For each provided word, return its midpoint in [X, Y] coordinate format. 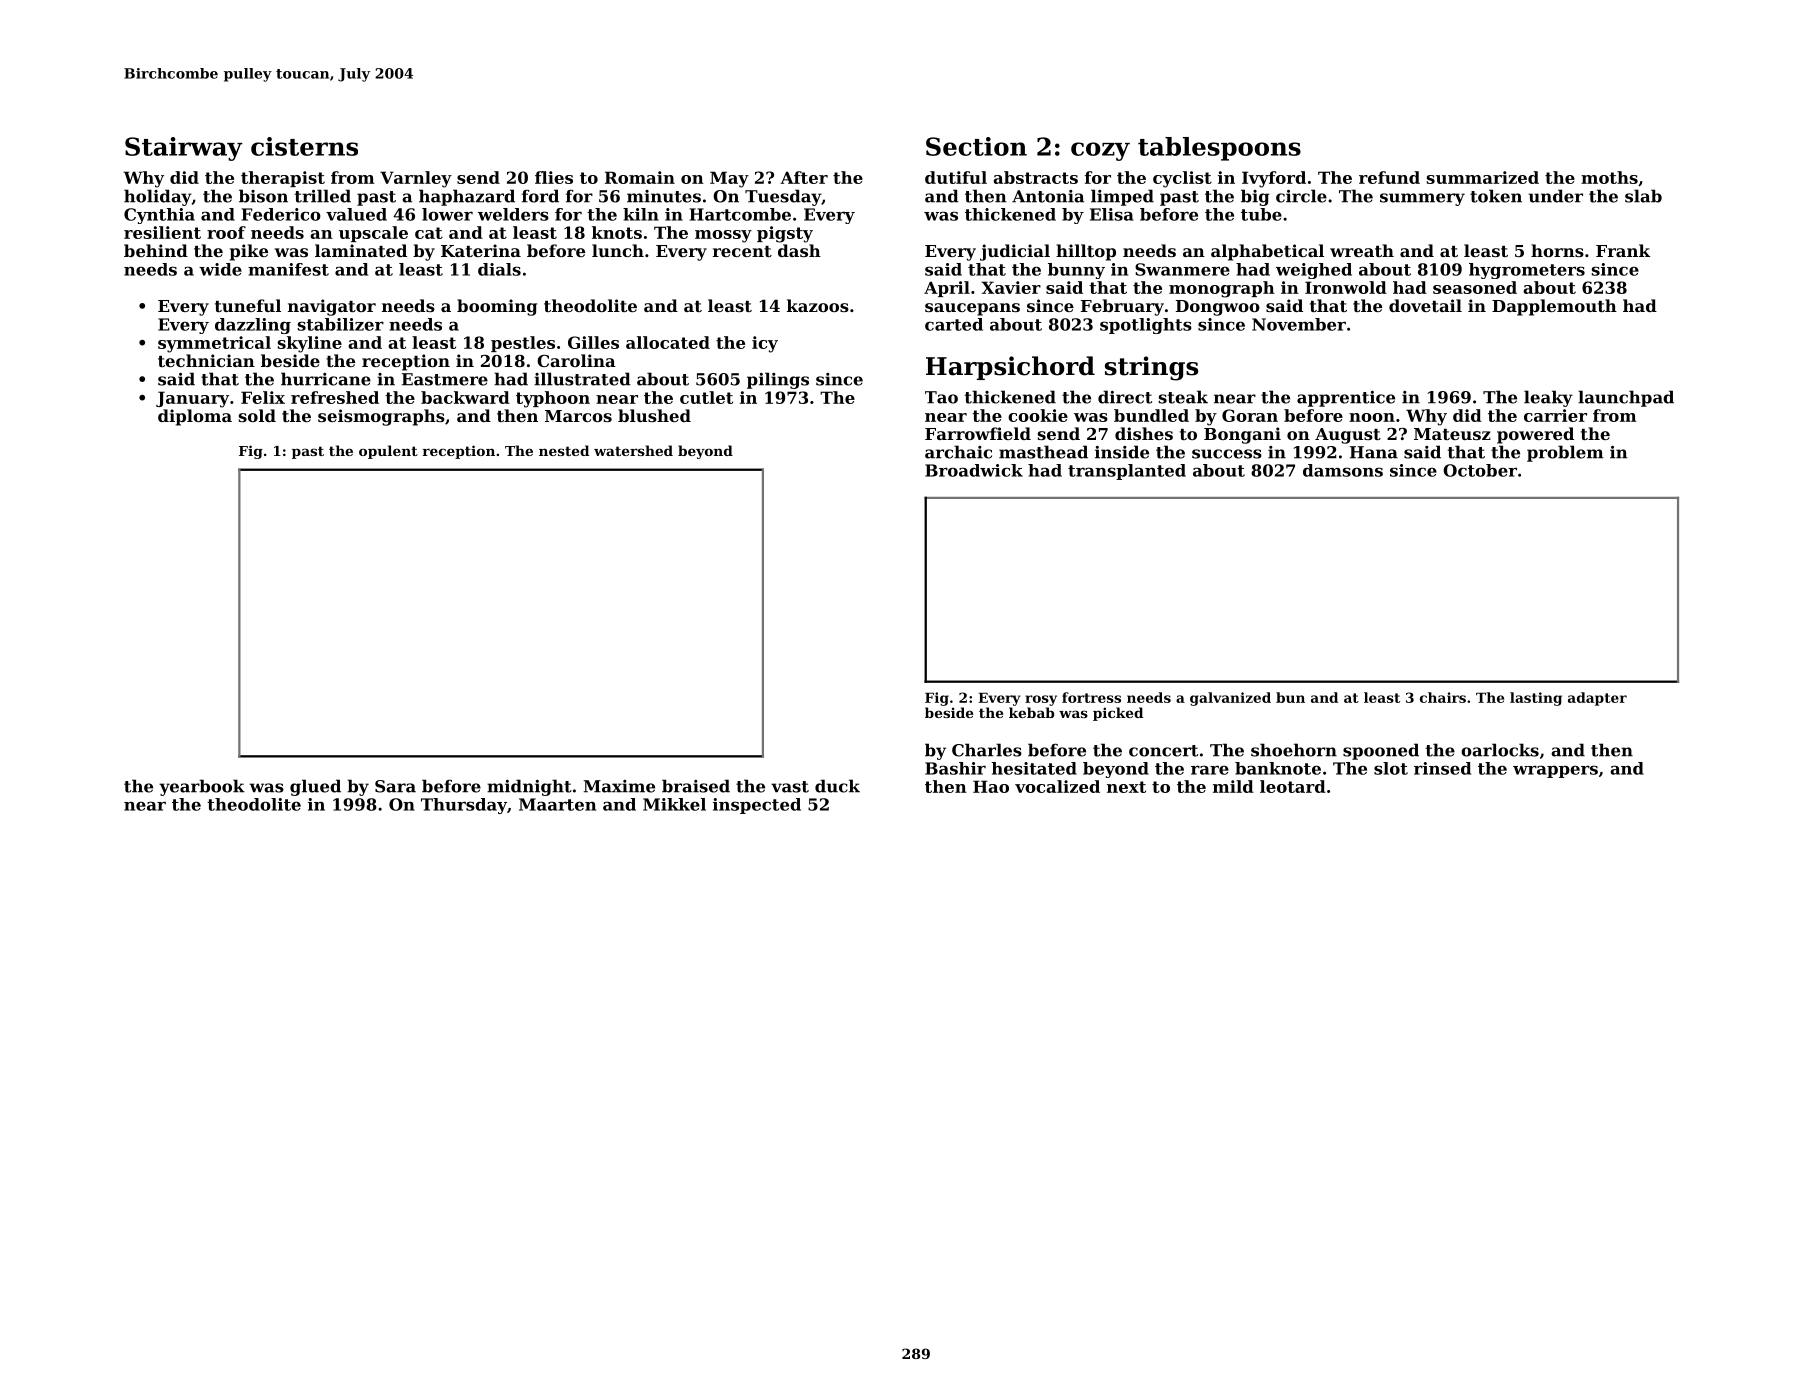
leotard [1293, 786]
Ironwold [1346, 287]
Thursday [464, 806]
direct [1125, 397]
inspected [757, 806]
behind [156, 250]
